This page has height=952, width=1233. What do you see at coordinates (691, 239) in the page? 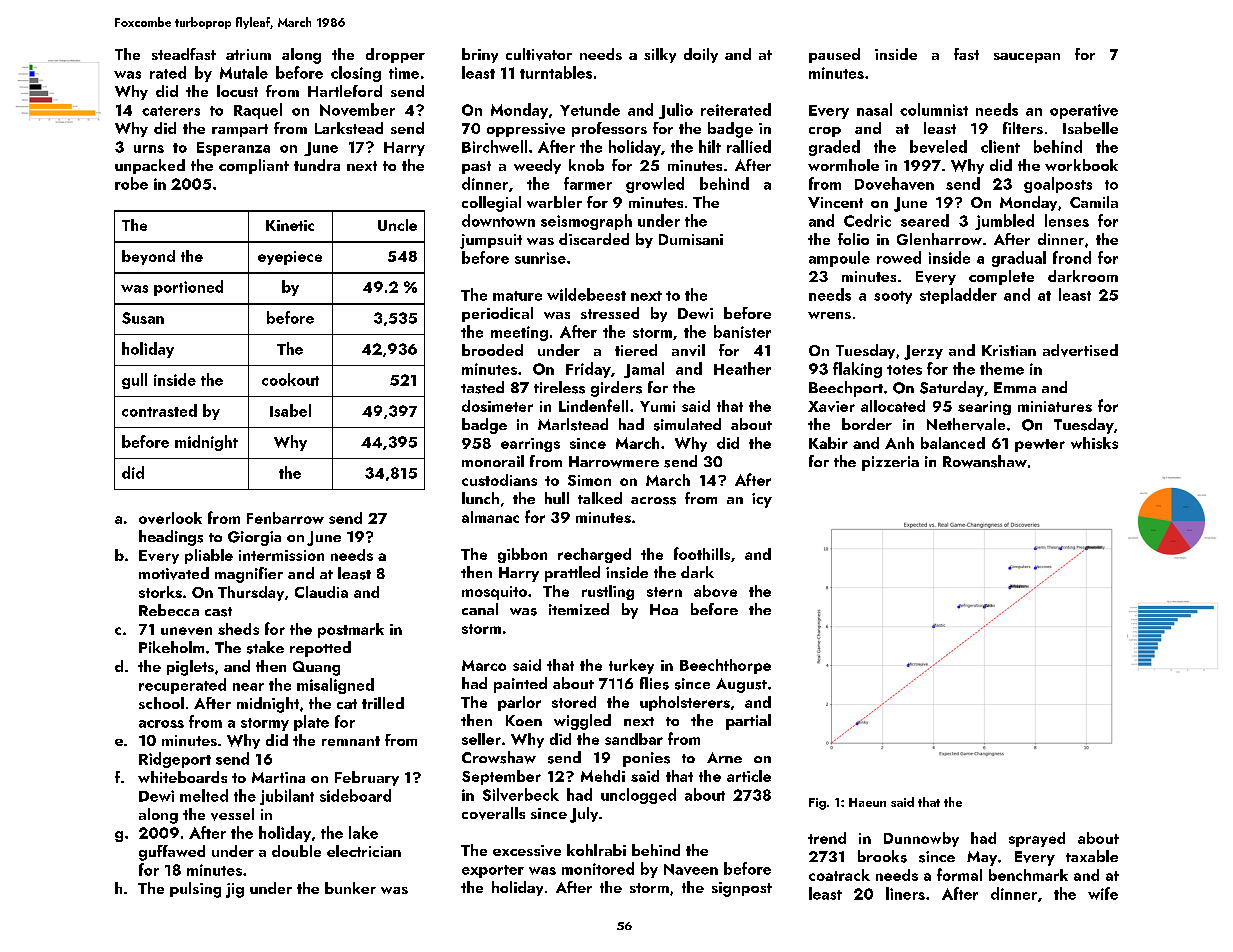
I see `Dumisani` at bounding box center [691, 239].
